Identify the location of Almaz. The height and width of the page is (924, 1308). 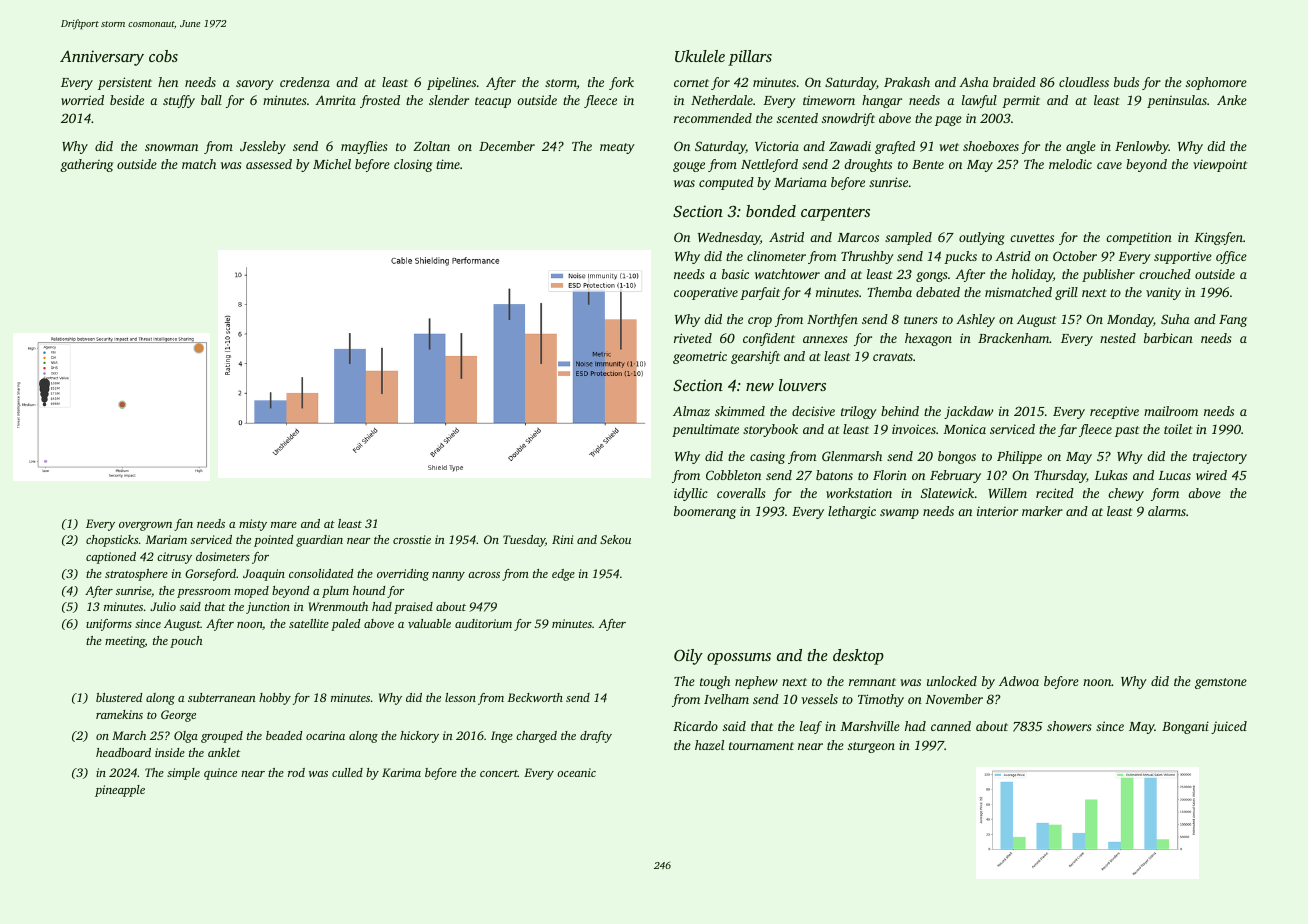
(691, 411).
